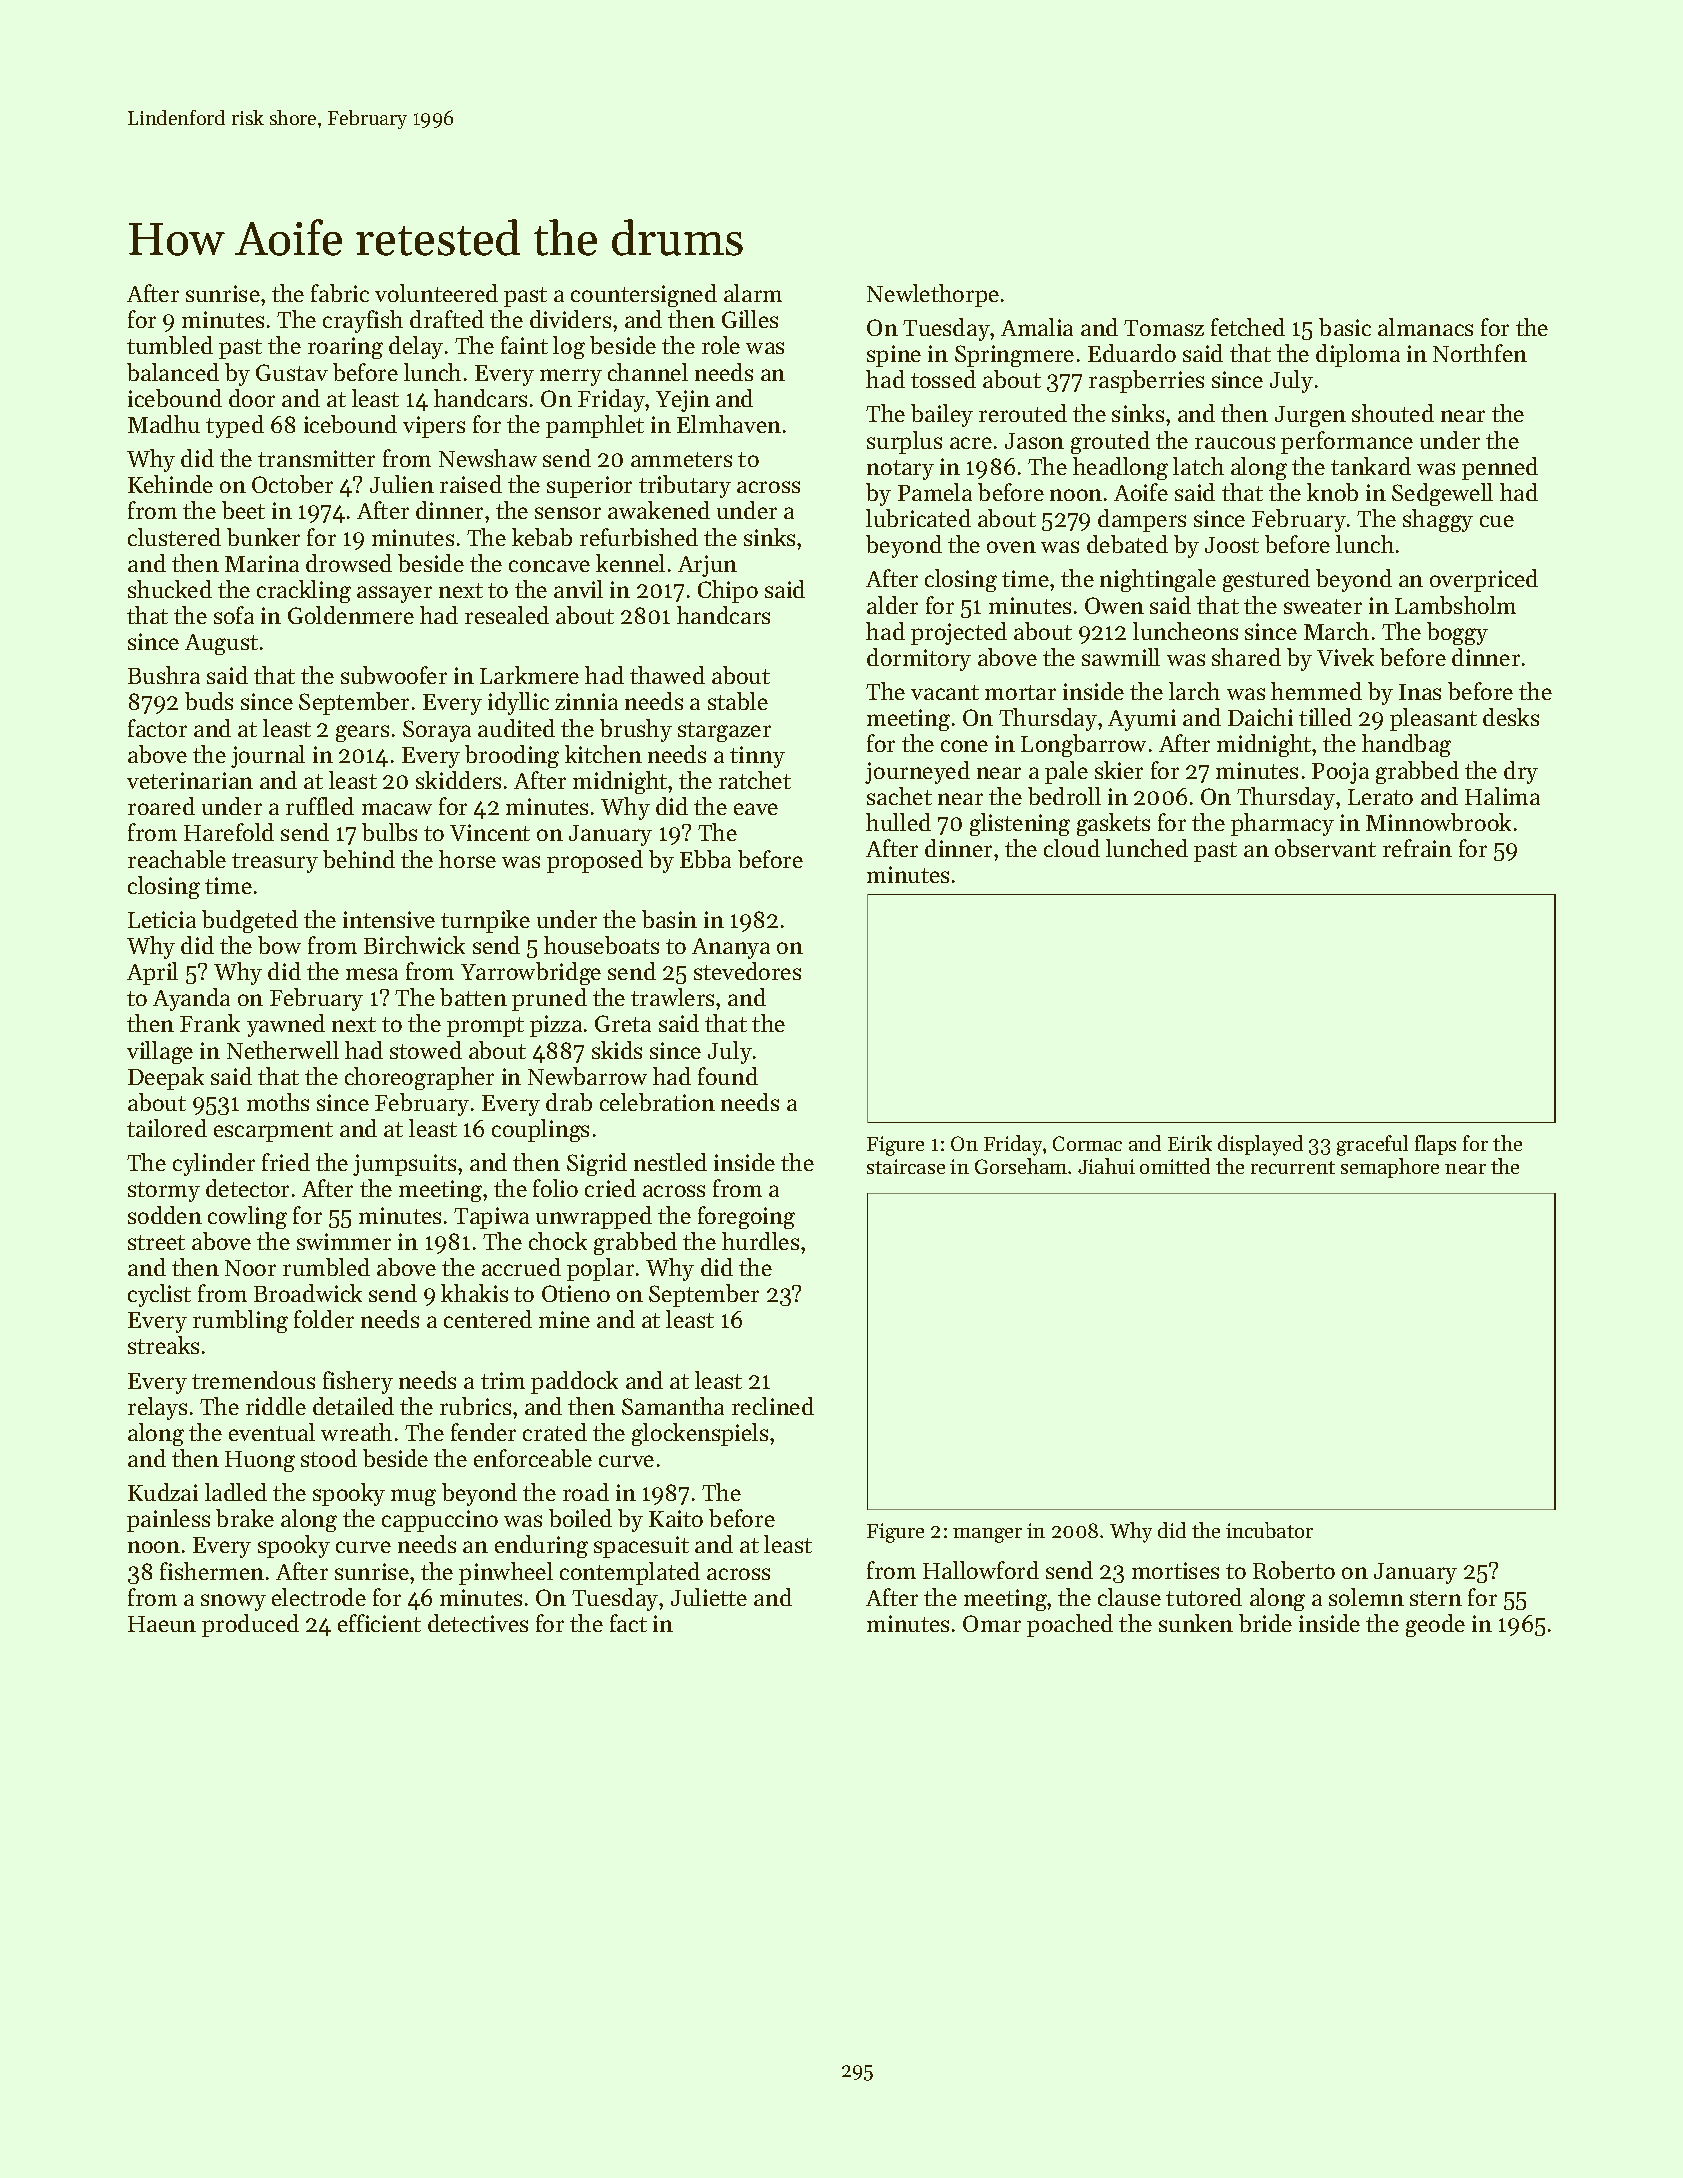 The image size is (1683, 2178). What do you see at coordinates (359, 859) in the image?
I see `behind` at bounding box center [359, 859].
